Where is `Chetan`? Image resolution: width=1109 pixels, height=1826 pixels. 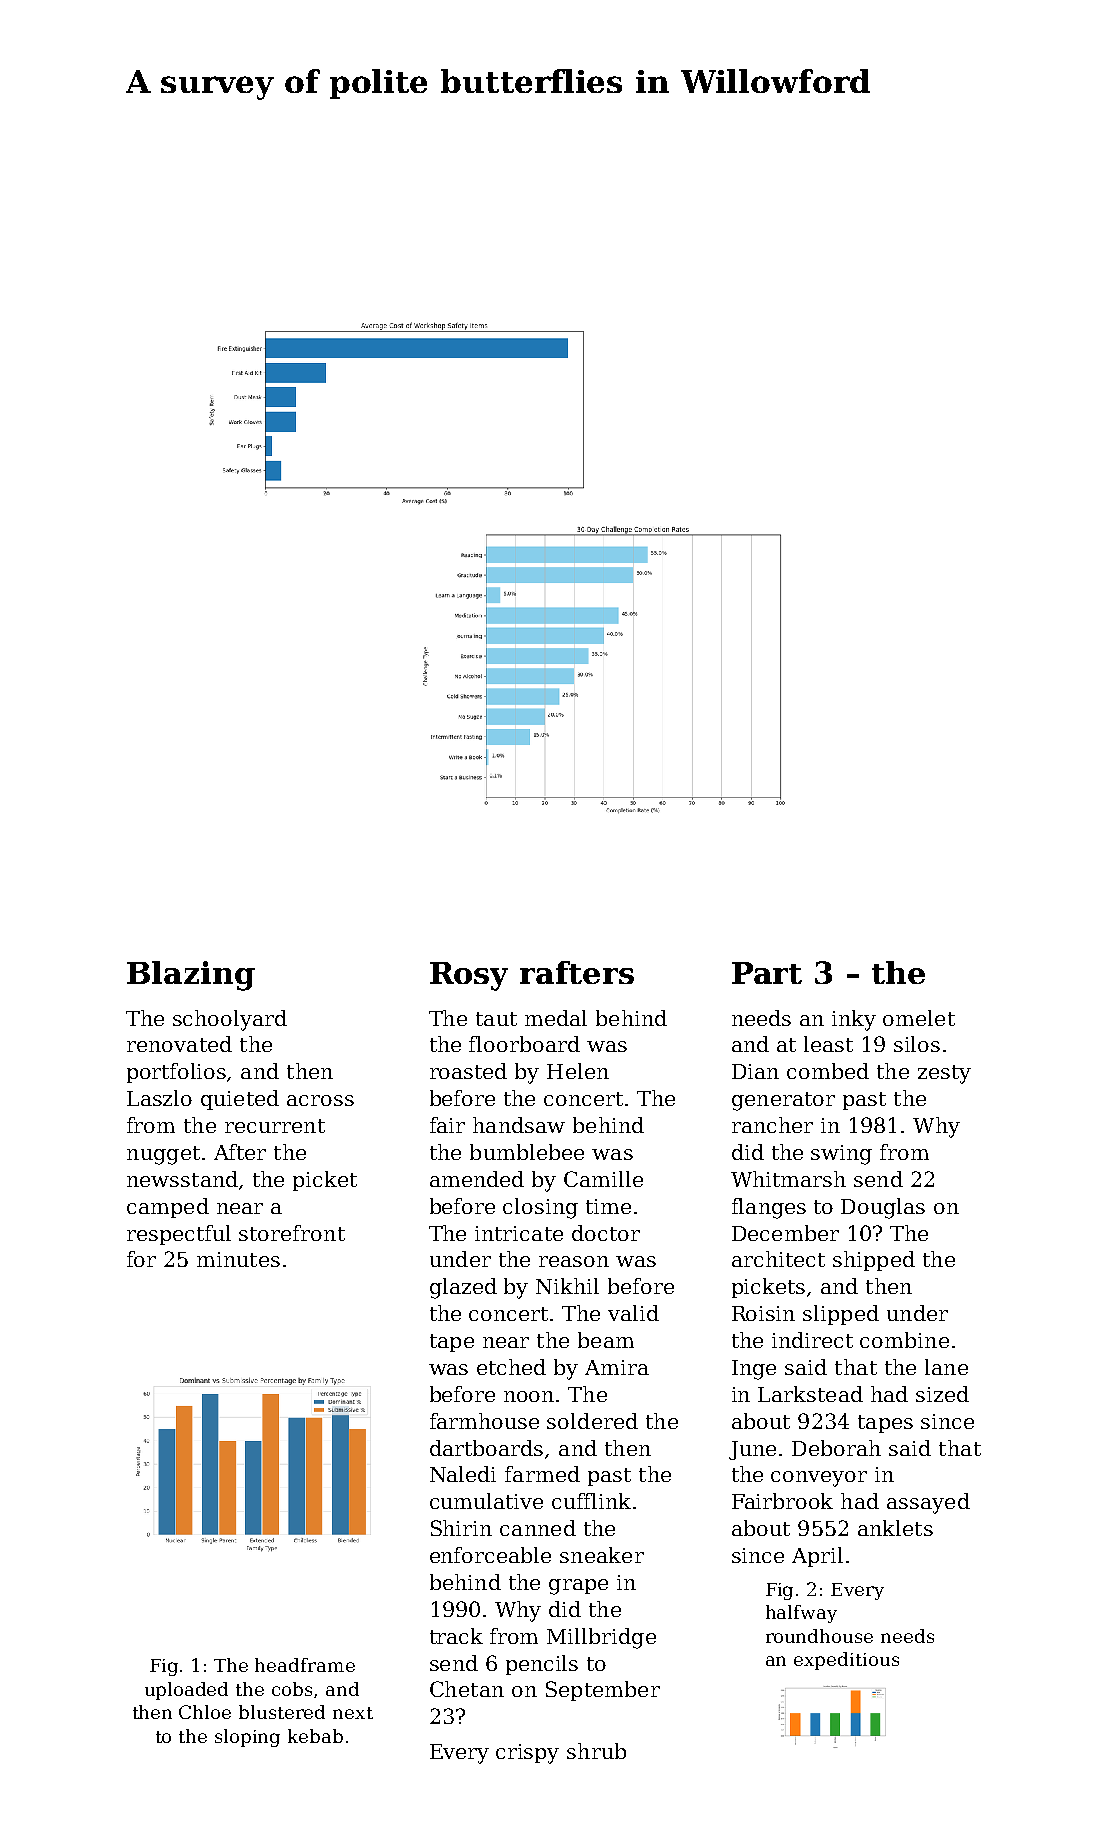 Chetan is located at coordinates (467, 1689).
